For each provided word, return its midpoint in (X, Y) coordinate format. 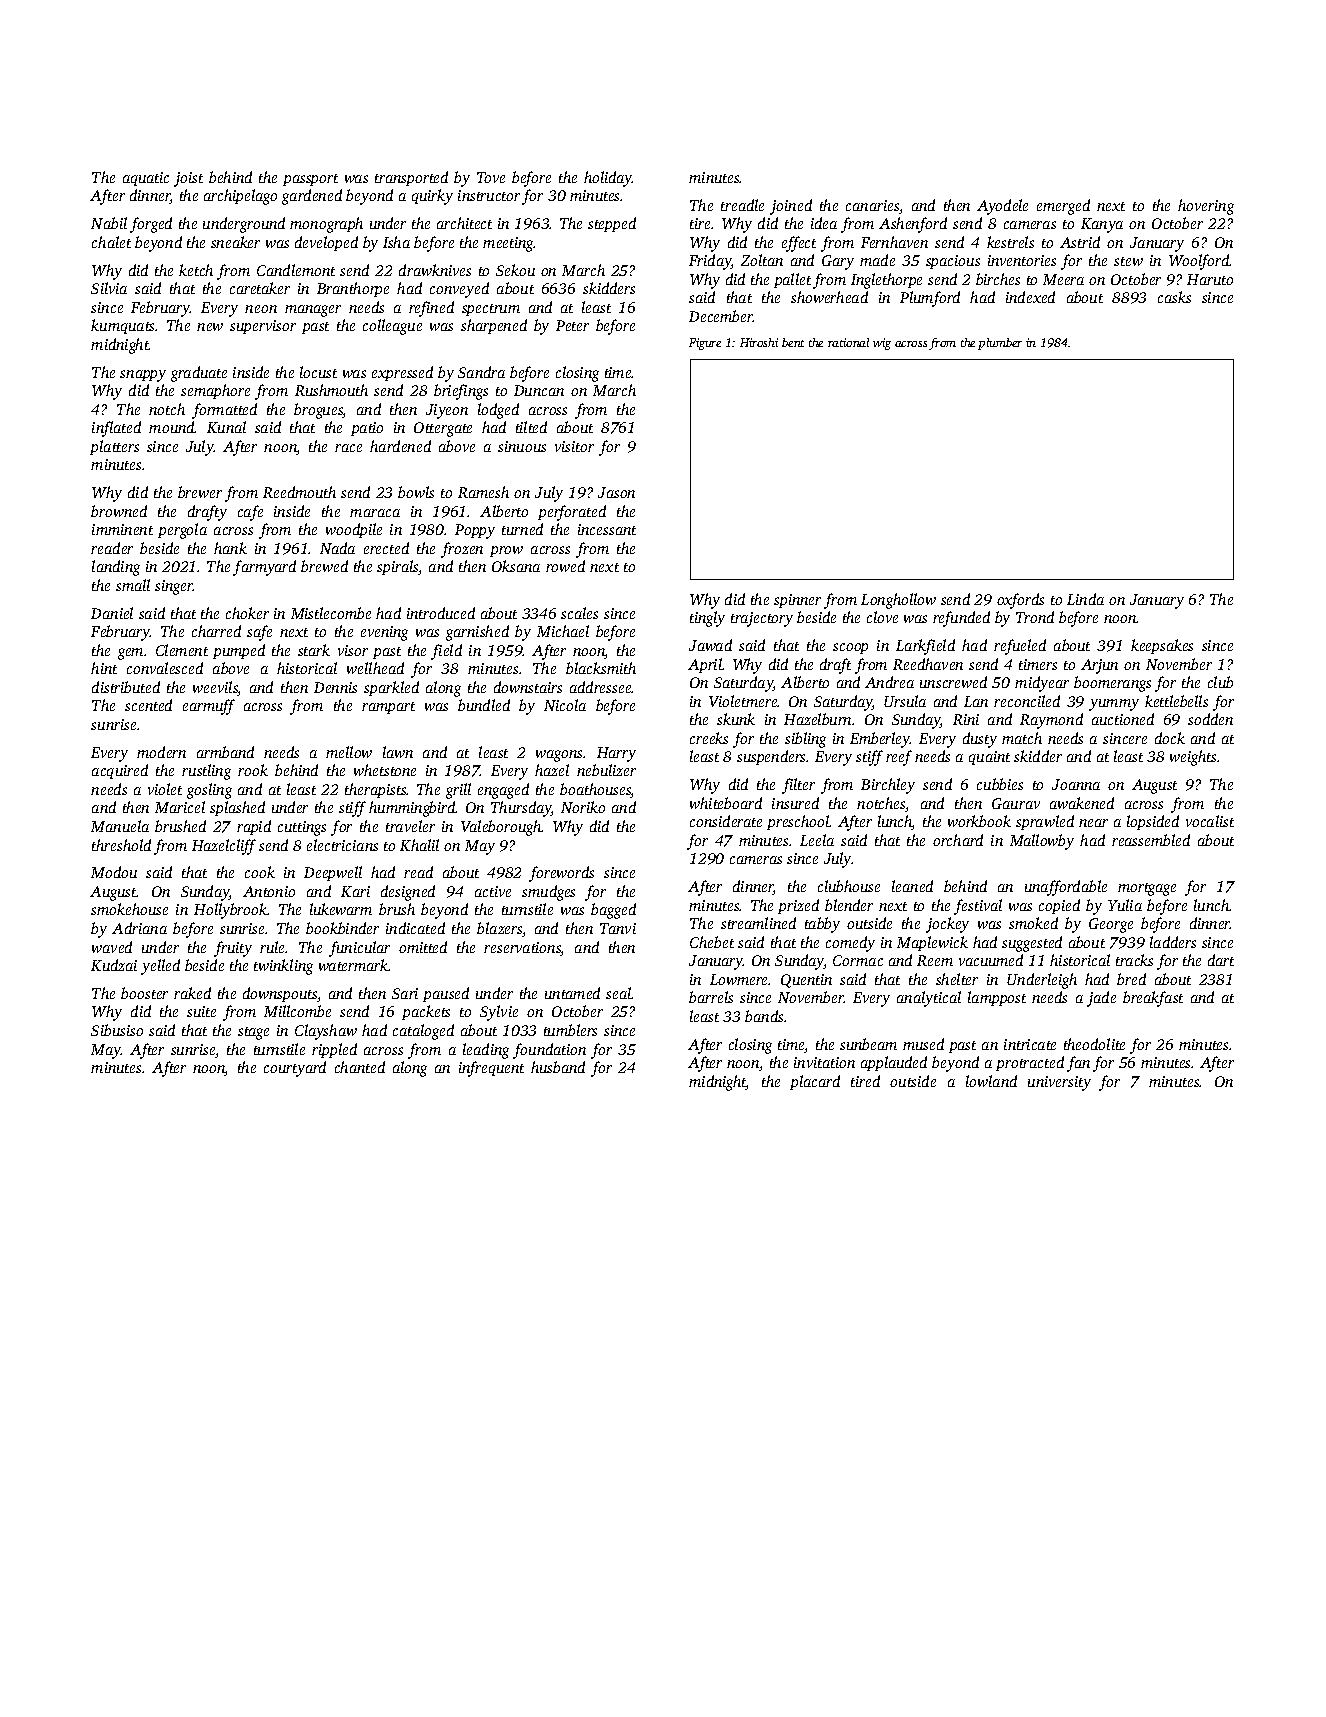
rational (848, 342)
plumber (1000, 344)
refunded (961, 619)
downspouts (280, 994)
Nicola (565, 705)
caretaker (260, 288)
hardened (400, 446)
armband (225, 752)
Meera (1063, 279)
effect (799, 244)
